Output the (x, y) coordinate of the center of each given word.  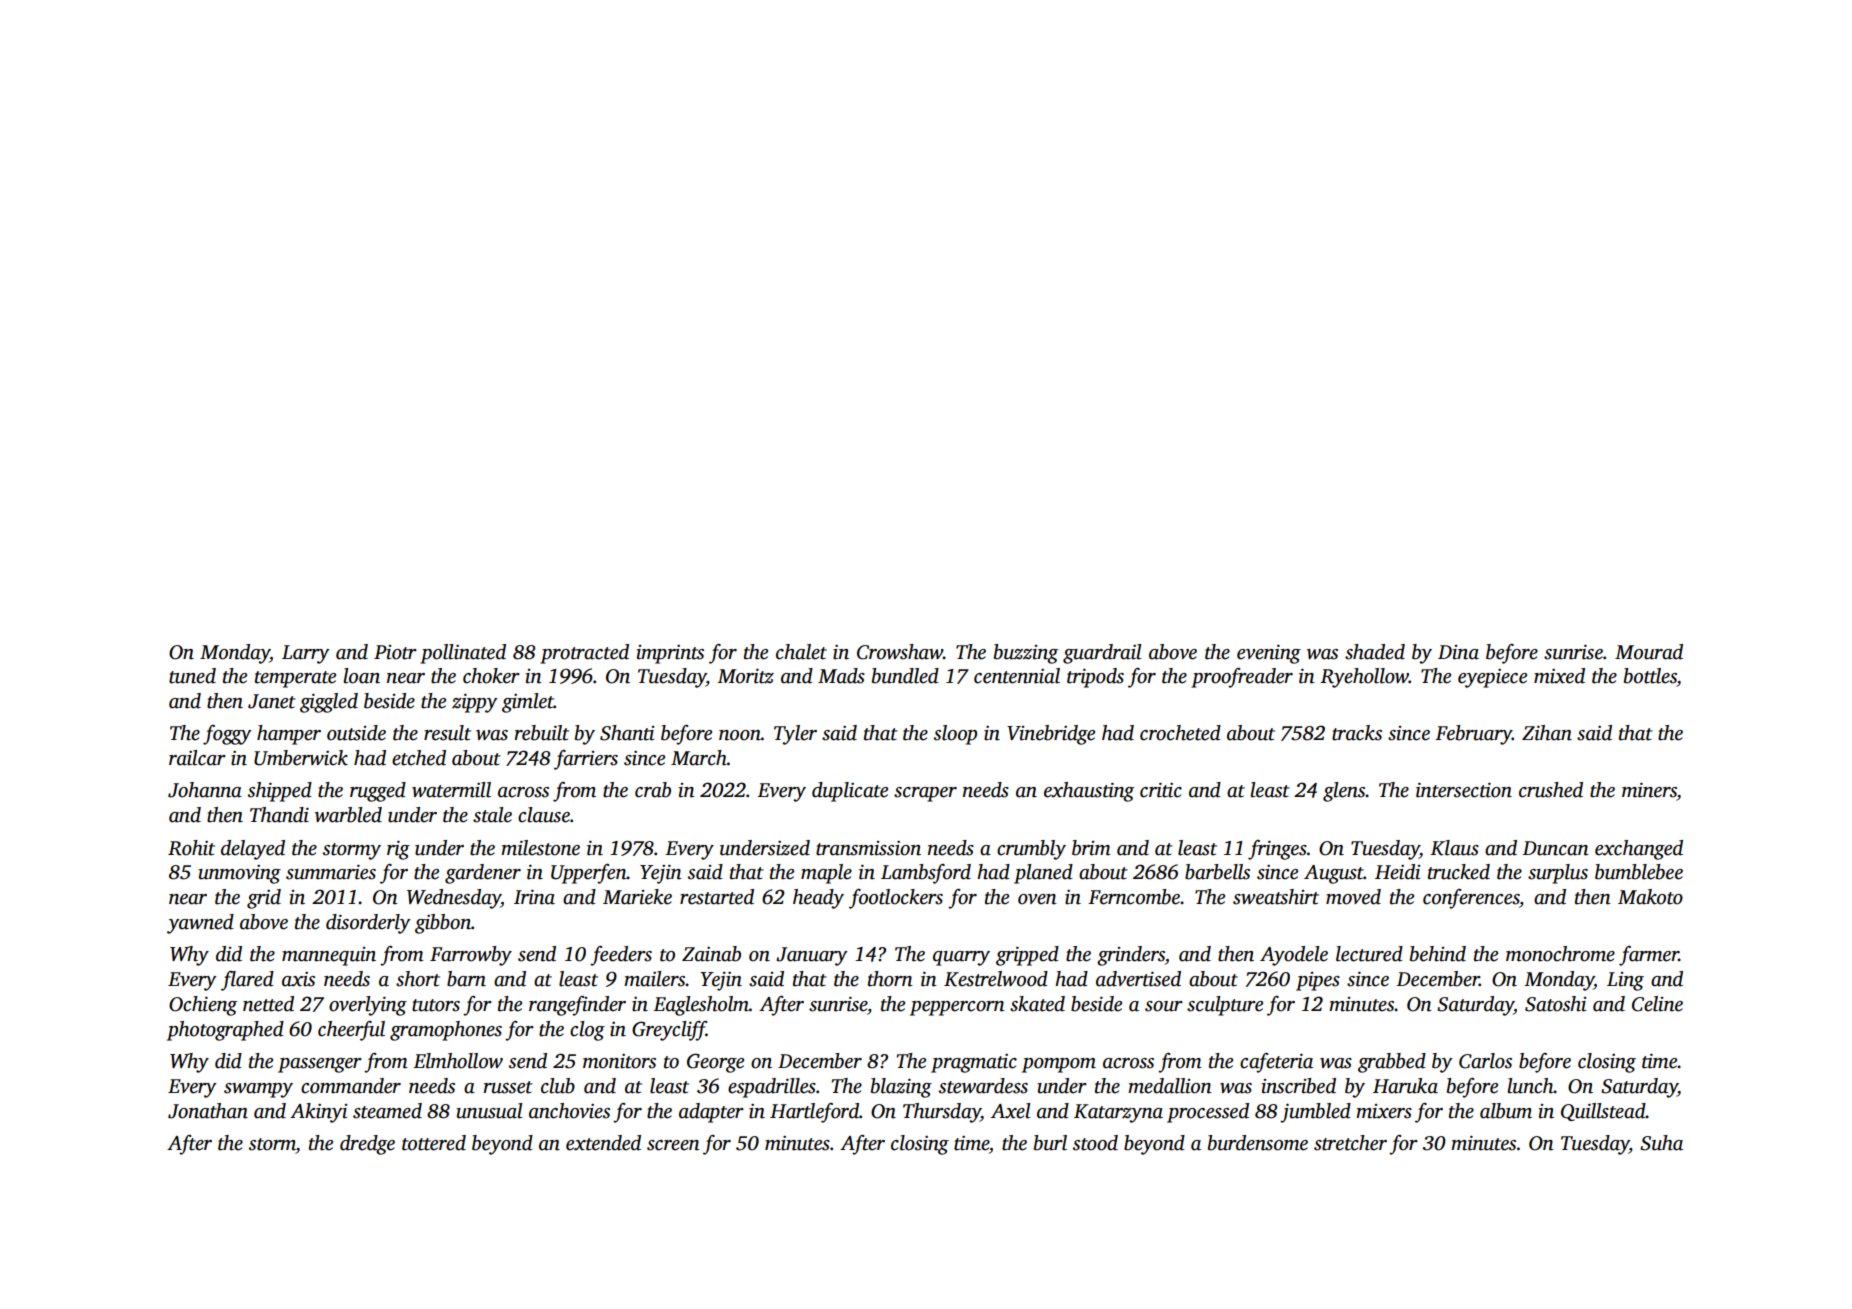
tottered (434, 1143)
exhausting (1089, 792)
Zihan (1547, 733)
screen (673, 1145)
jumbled (1315, 1113)
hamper (289, 735)
